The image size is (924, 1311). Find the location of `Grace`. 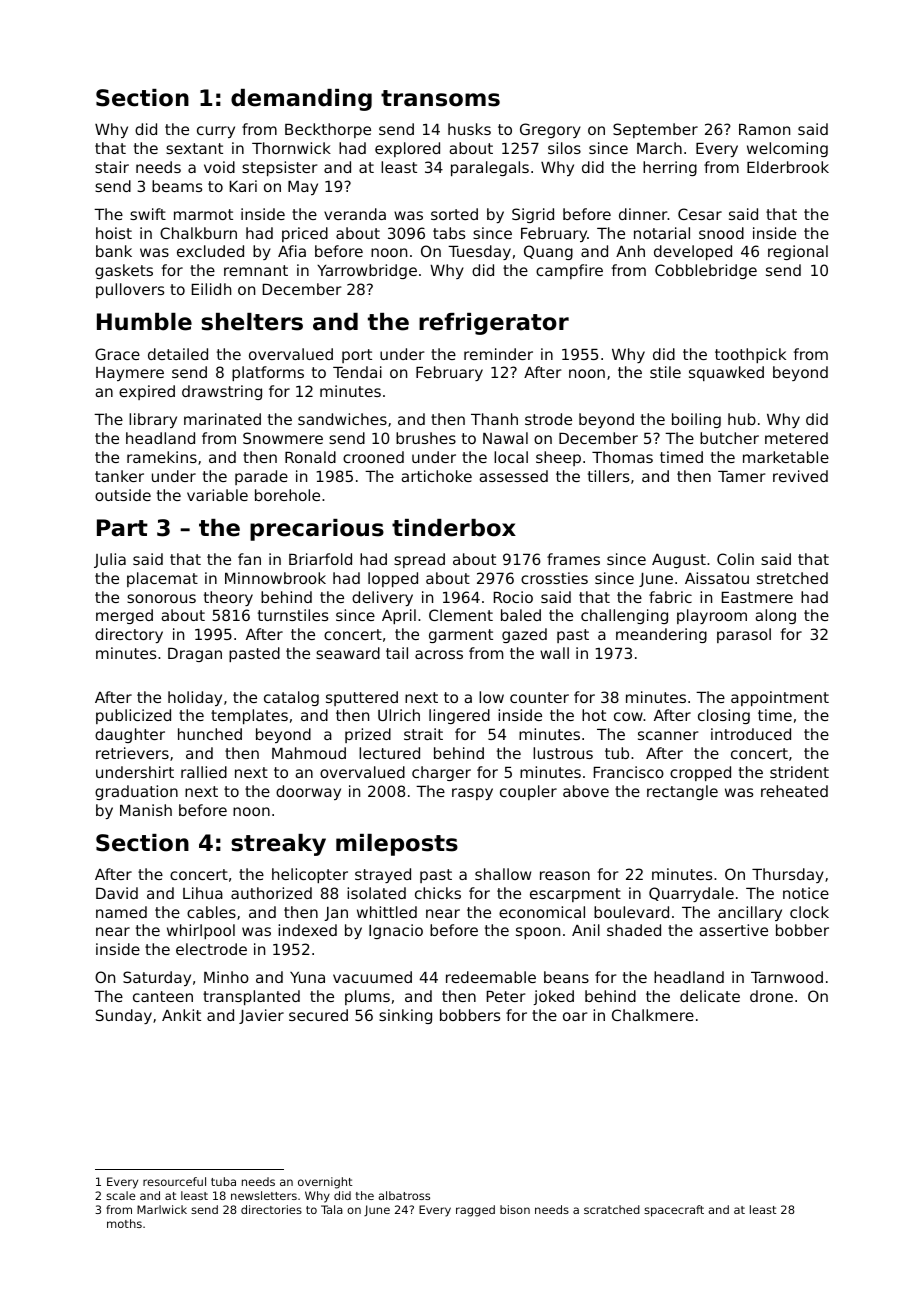

Grace is located at coordinates (117, 354).
